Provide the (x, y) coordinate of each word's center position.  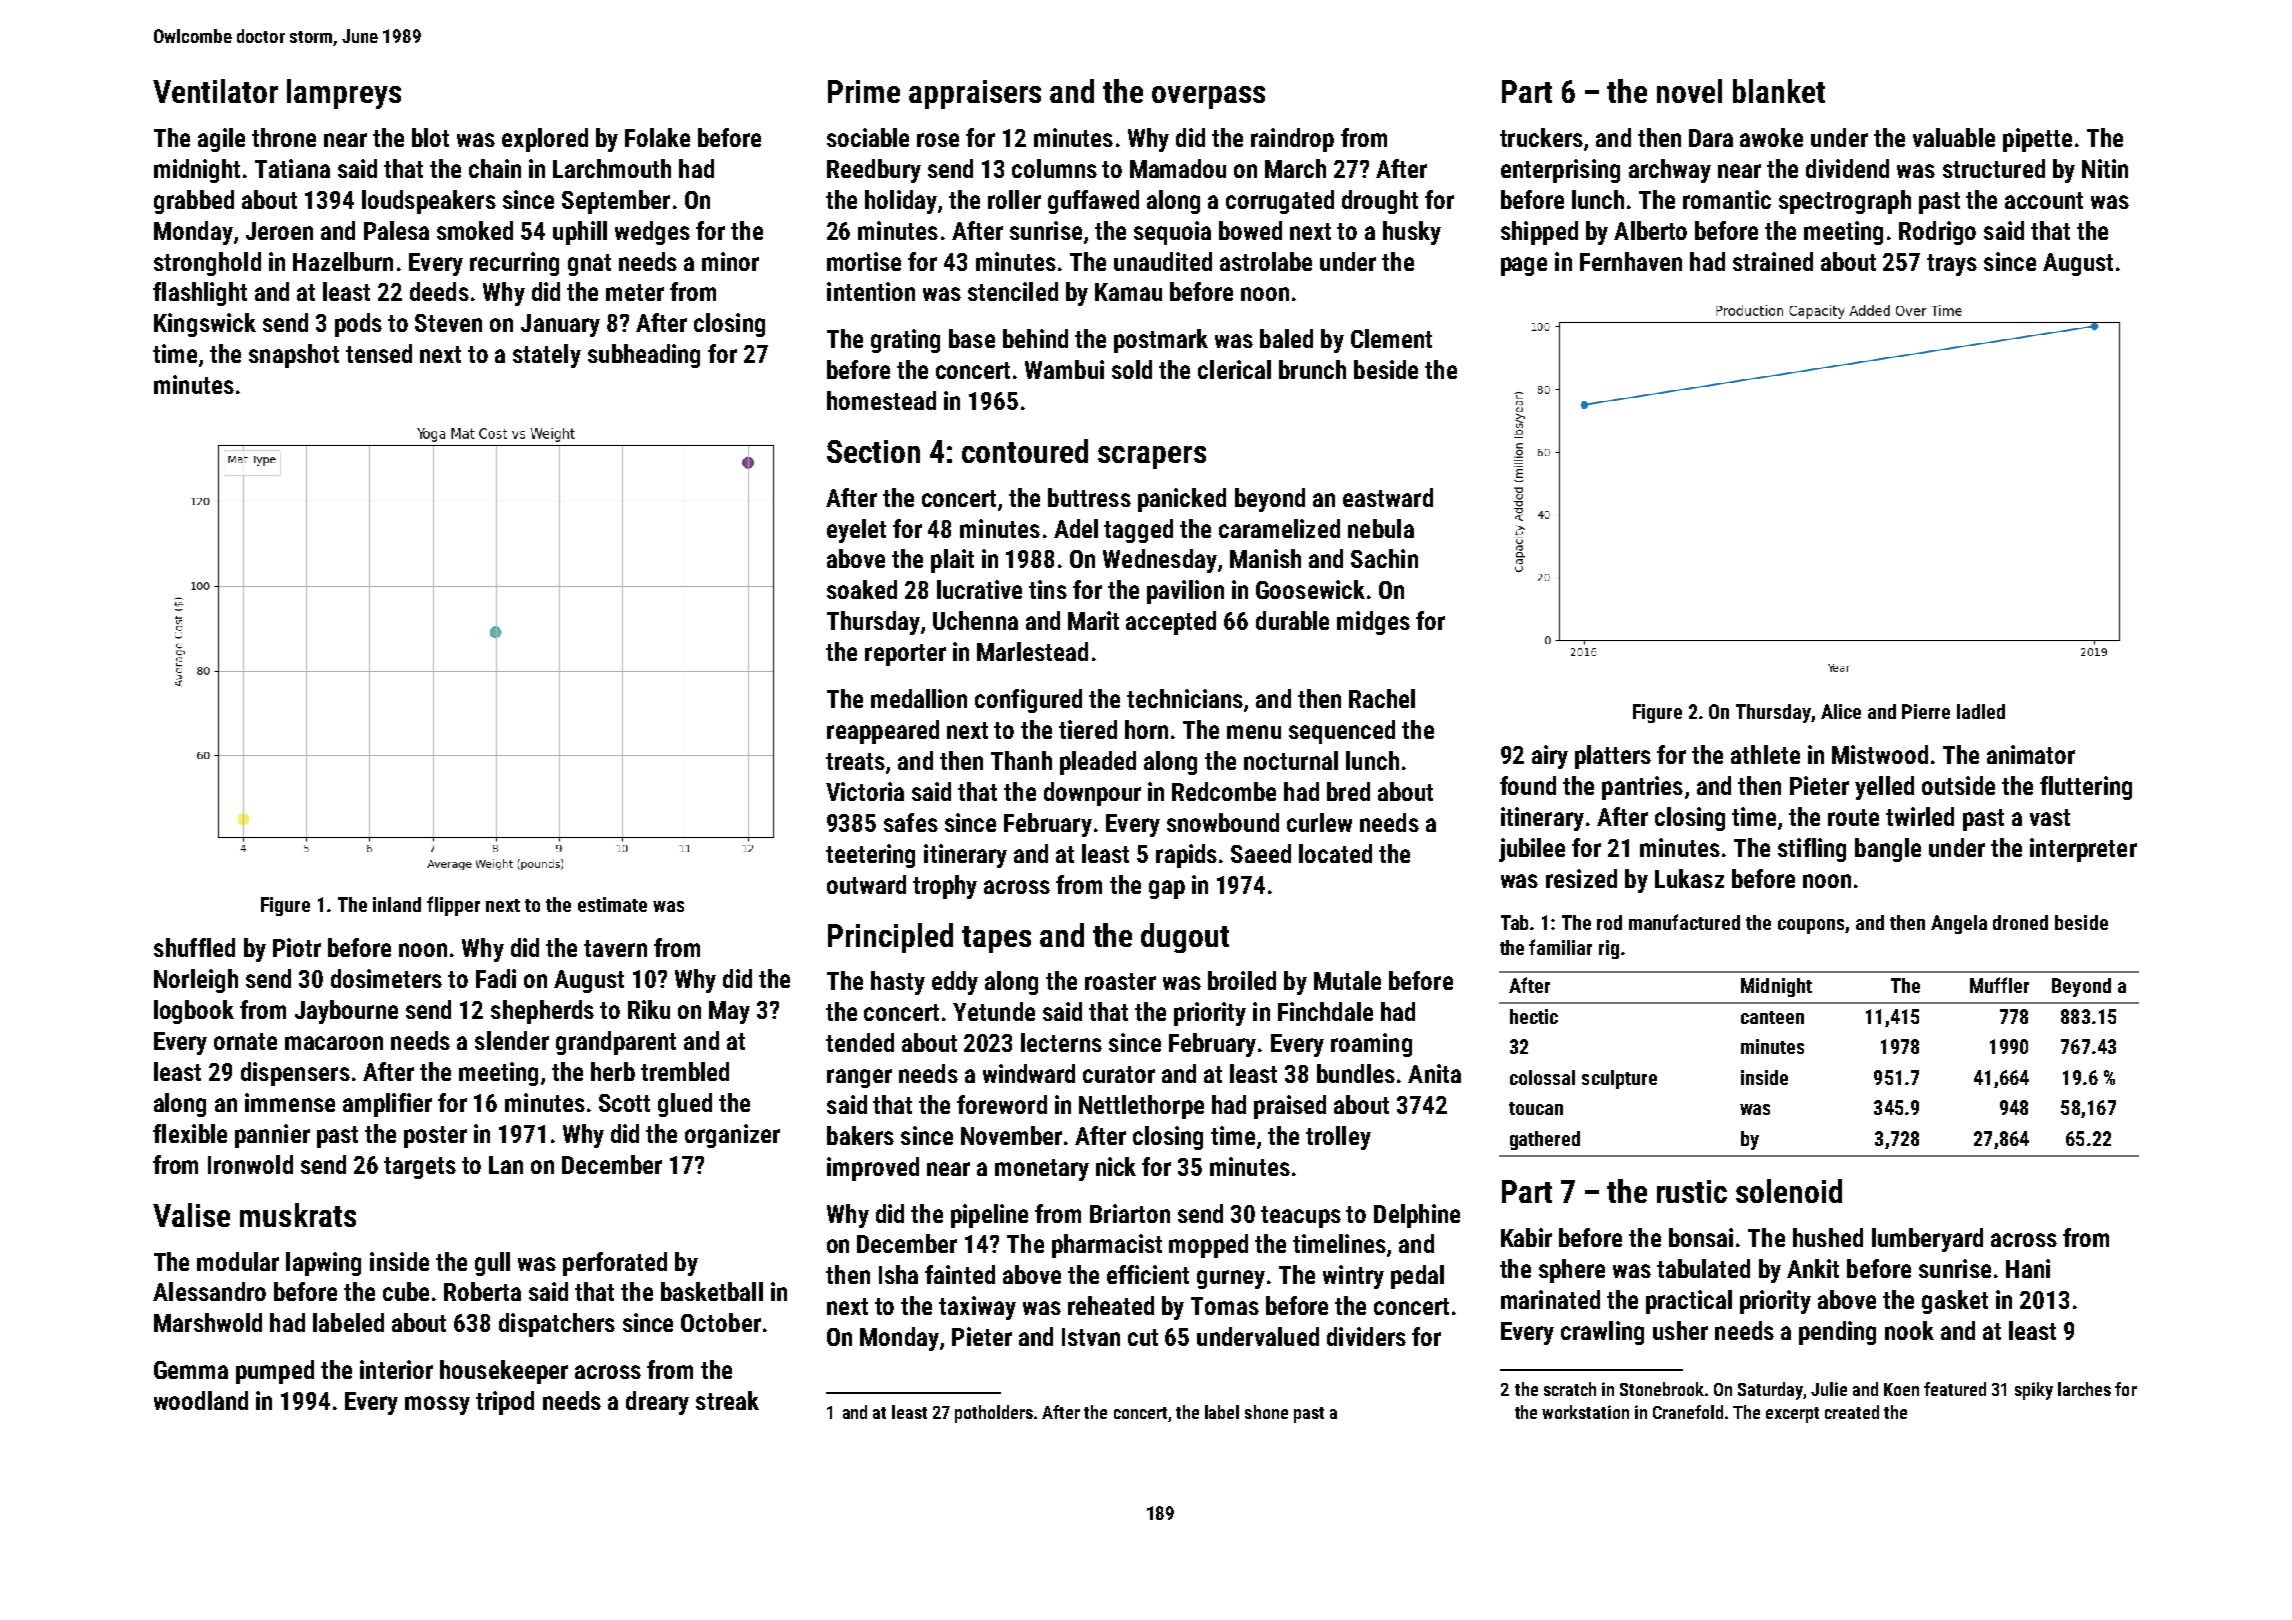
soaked (862, 589)
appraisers (975, 94)
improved (873, 1169)
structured (1994, 168)
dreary (657, 1403)
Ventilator (215, 91)
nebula (1381, 528)
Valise (191, 1215)
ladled (1981, 711)
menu (1254, 732)
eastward (1388, 497)
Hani (2028, 1268)
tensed (379, 353)
